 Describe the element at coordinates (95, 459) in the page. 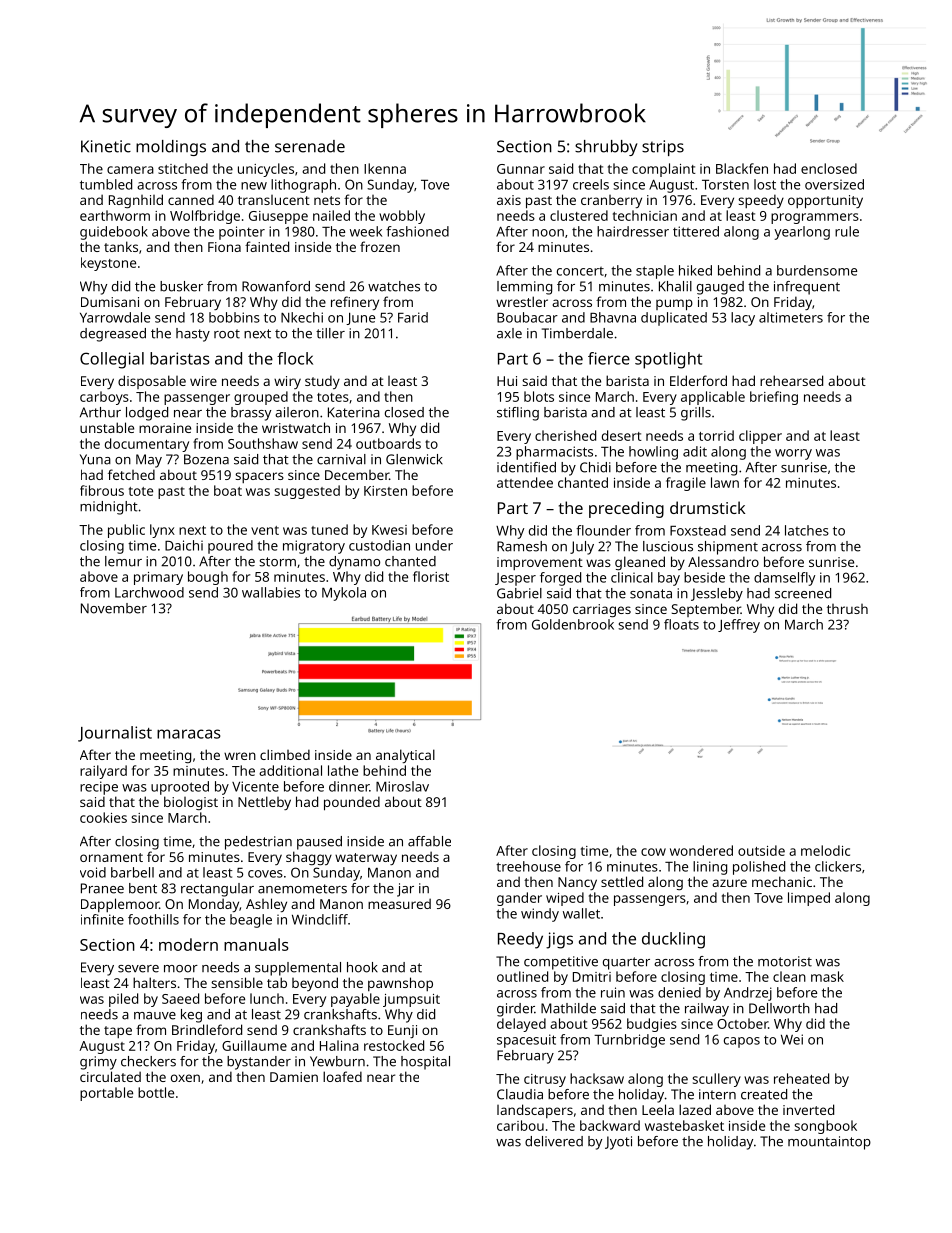

I see `Yuna` at that location.
